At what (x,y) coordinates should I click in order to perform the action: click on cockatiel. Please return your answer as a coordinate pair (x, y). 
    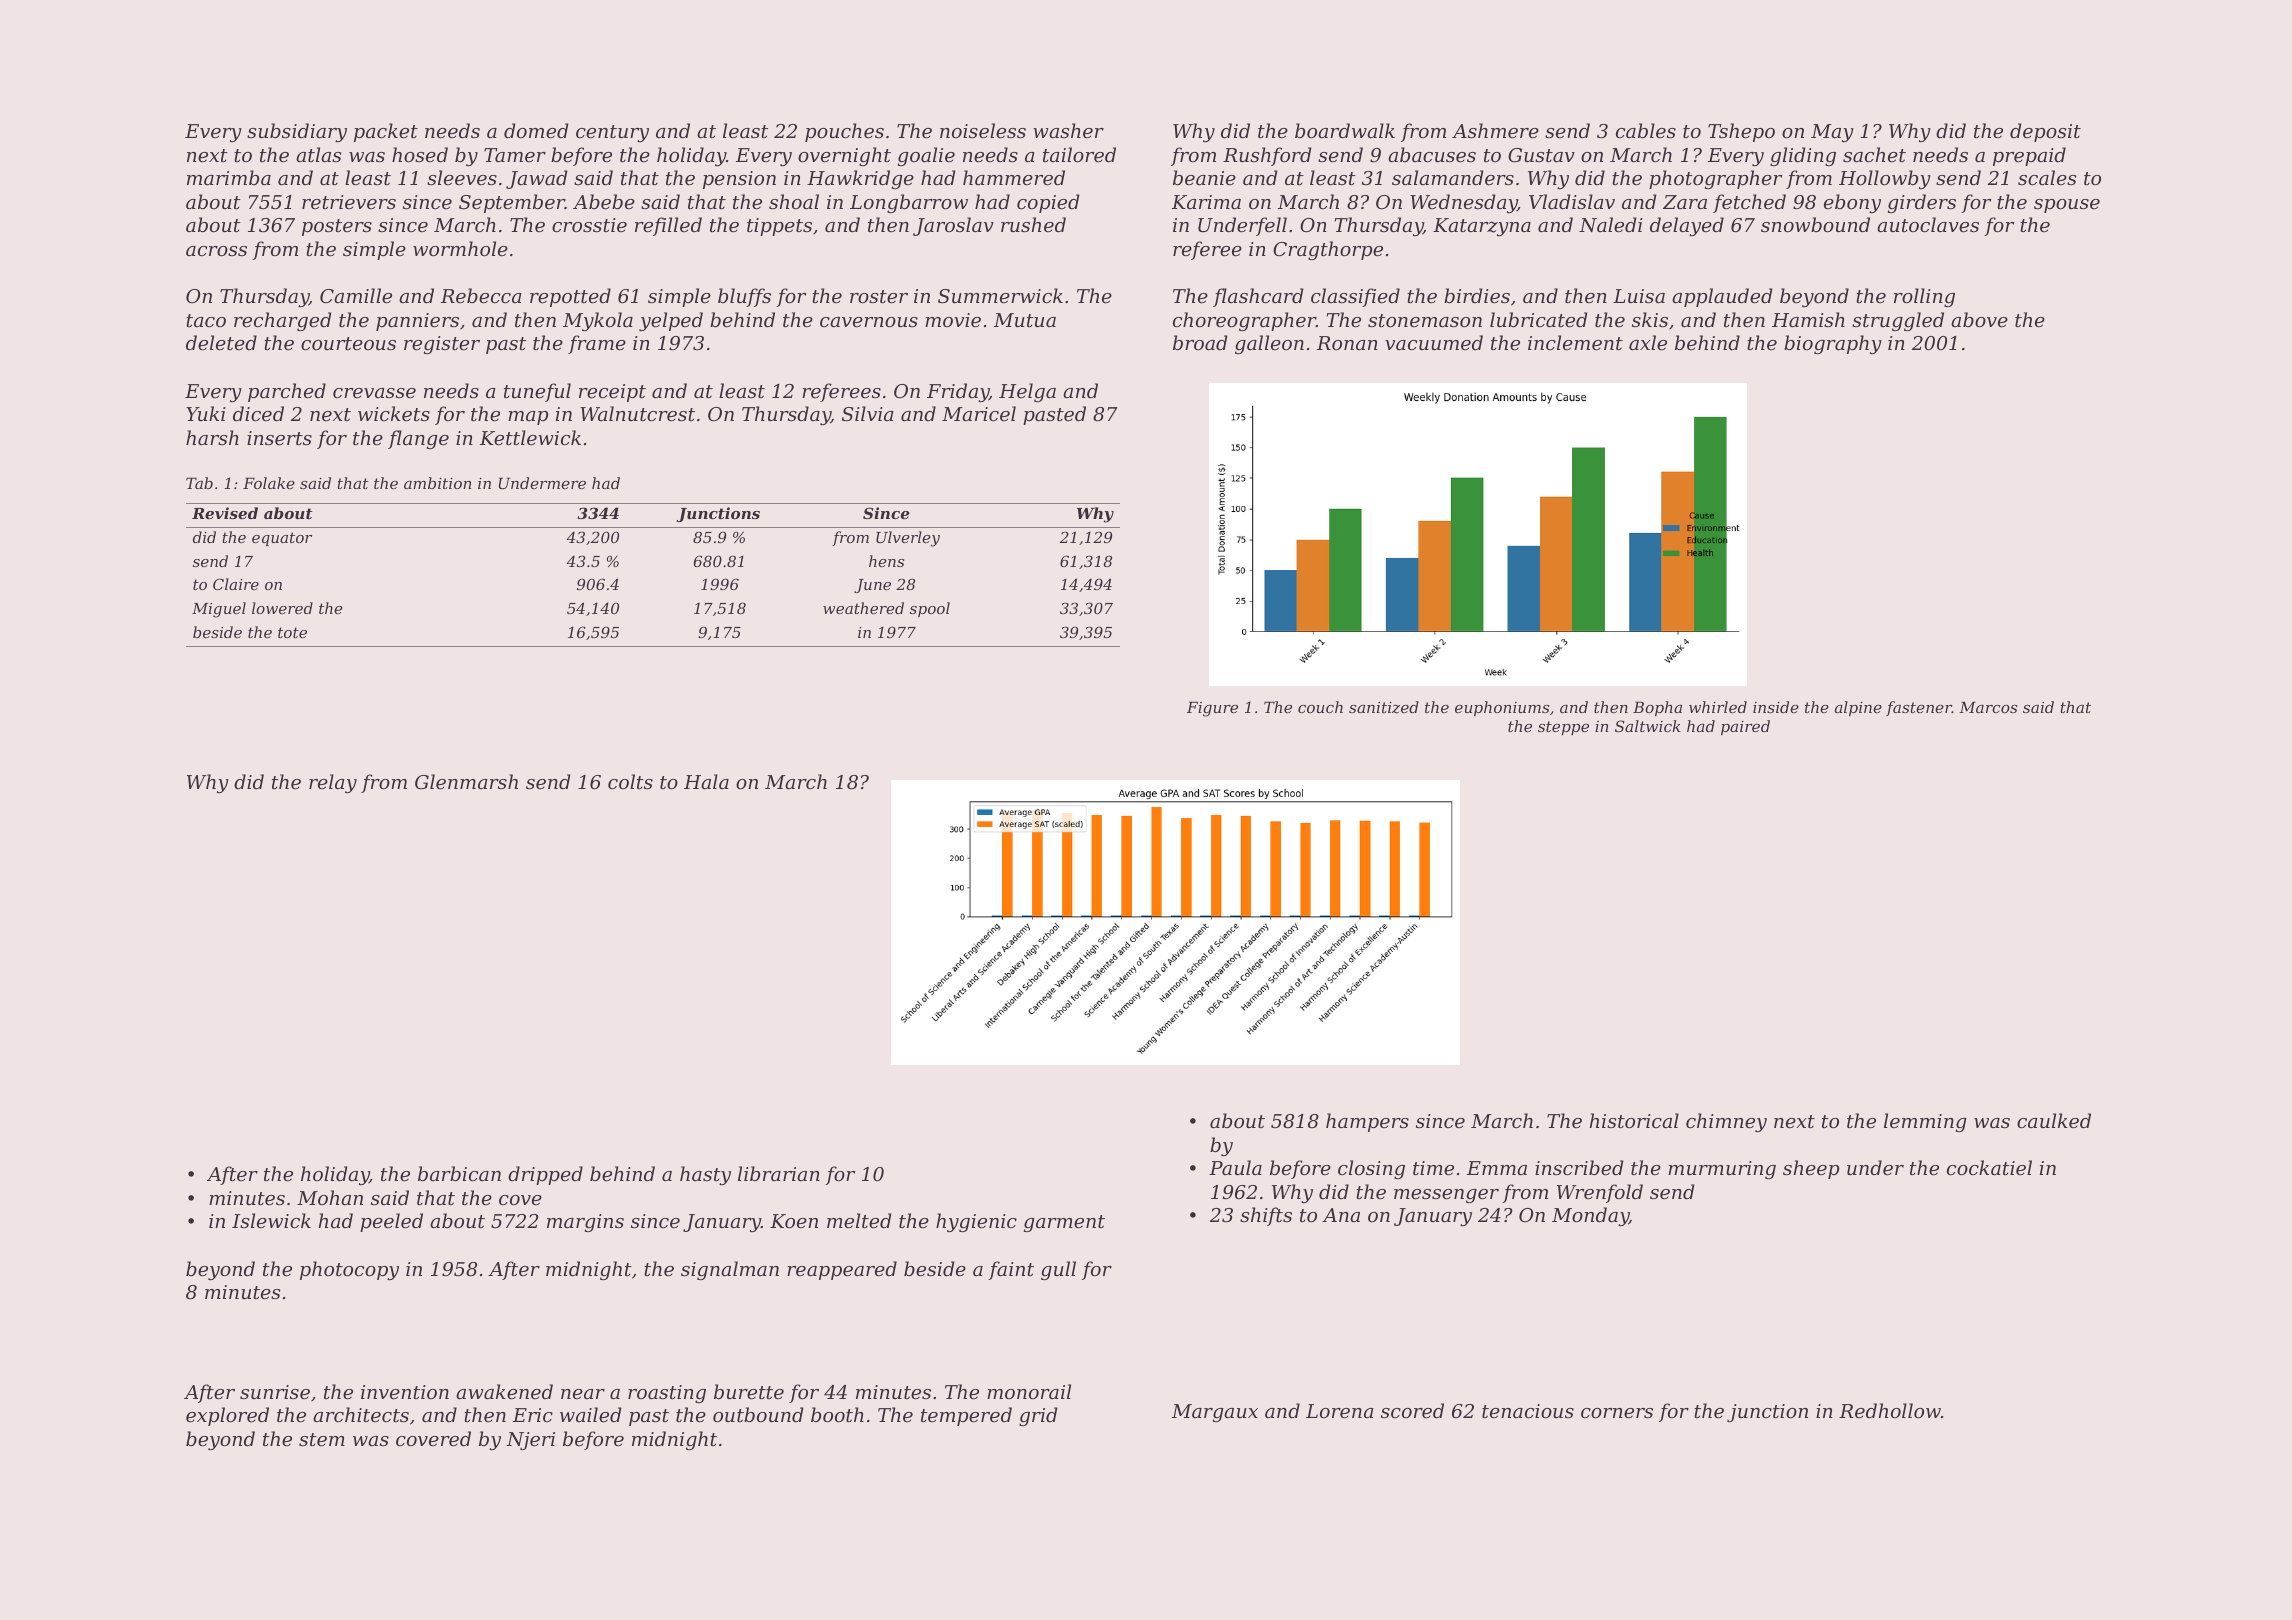
    Looking at the image, I should click on (1989, 1167).
